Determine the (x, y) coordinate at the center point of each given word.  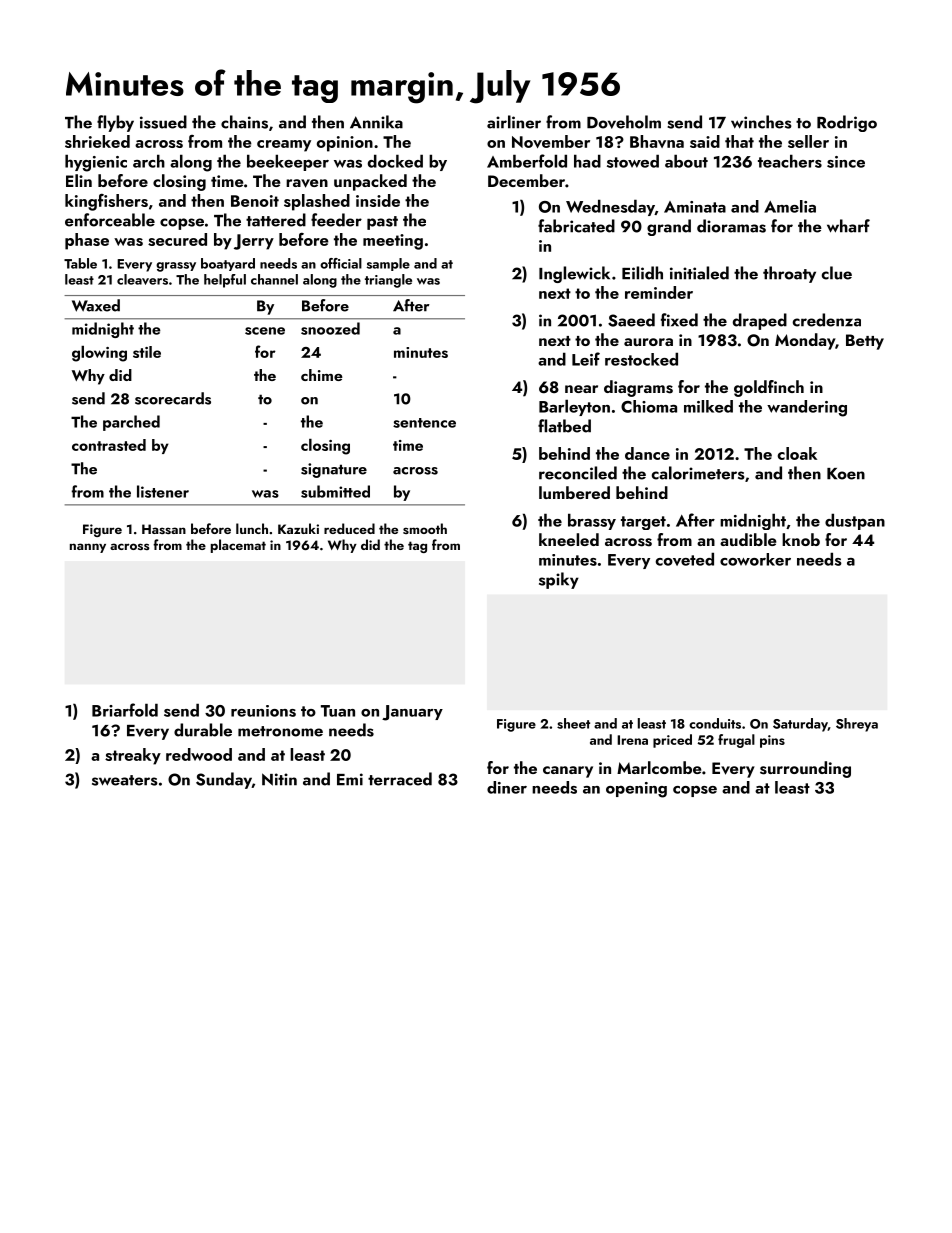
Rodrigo (847, 123)
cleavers (142, 279)
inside (378, 200)
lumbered (574, 492)
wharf (848, 226)
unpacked (370, 182)
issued (163, 122)
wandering (807, 408)
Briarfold (125, 710)
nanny (88, 548)
